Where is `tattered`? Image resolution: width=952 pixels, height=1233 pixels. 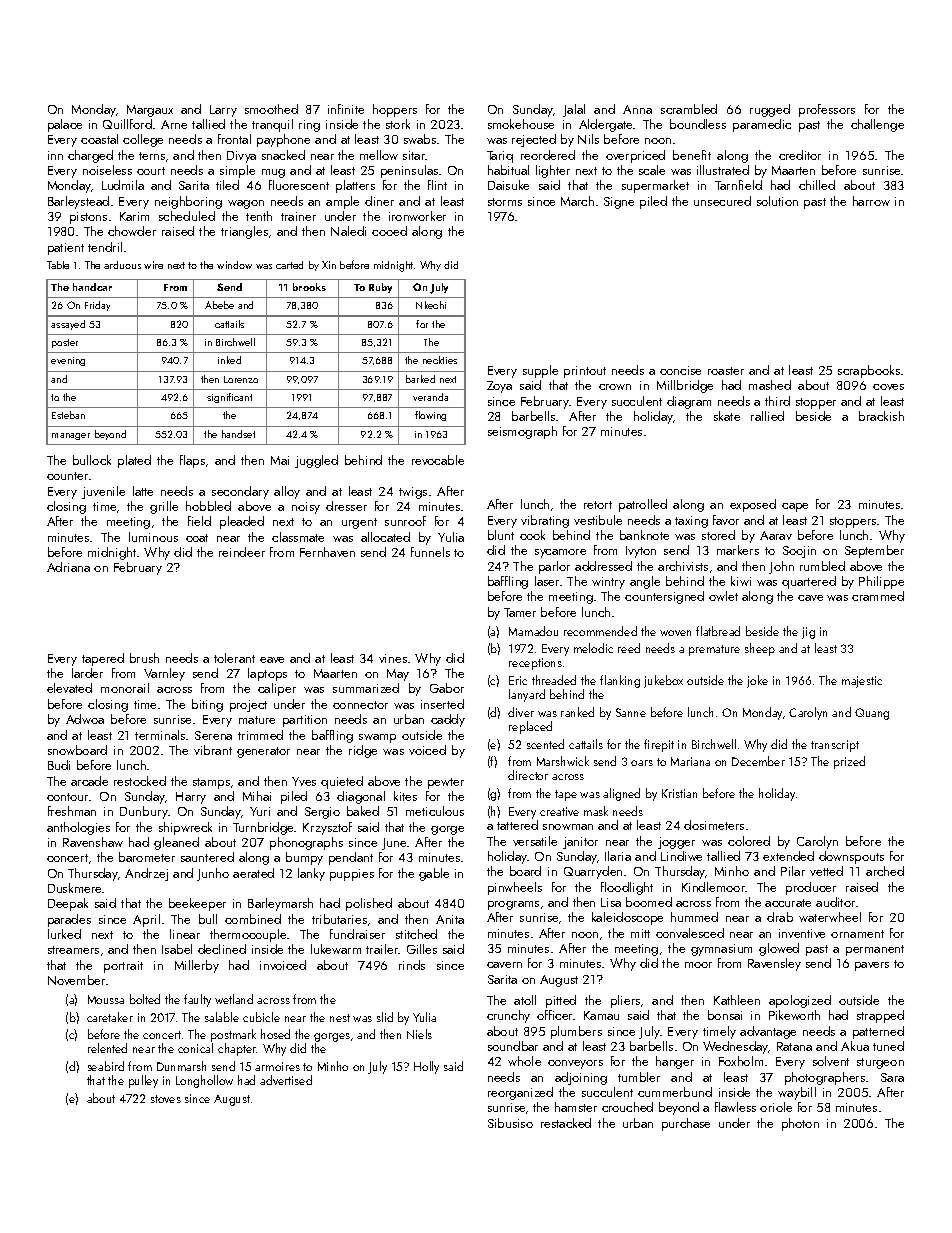 tattered is located at coordinates (517, 825).
